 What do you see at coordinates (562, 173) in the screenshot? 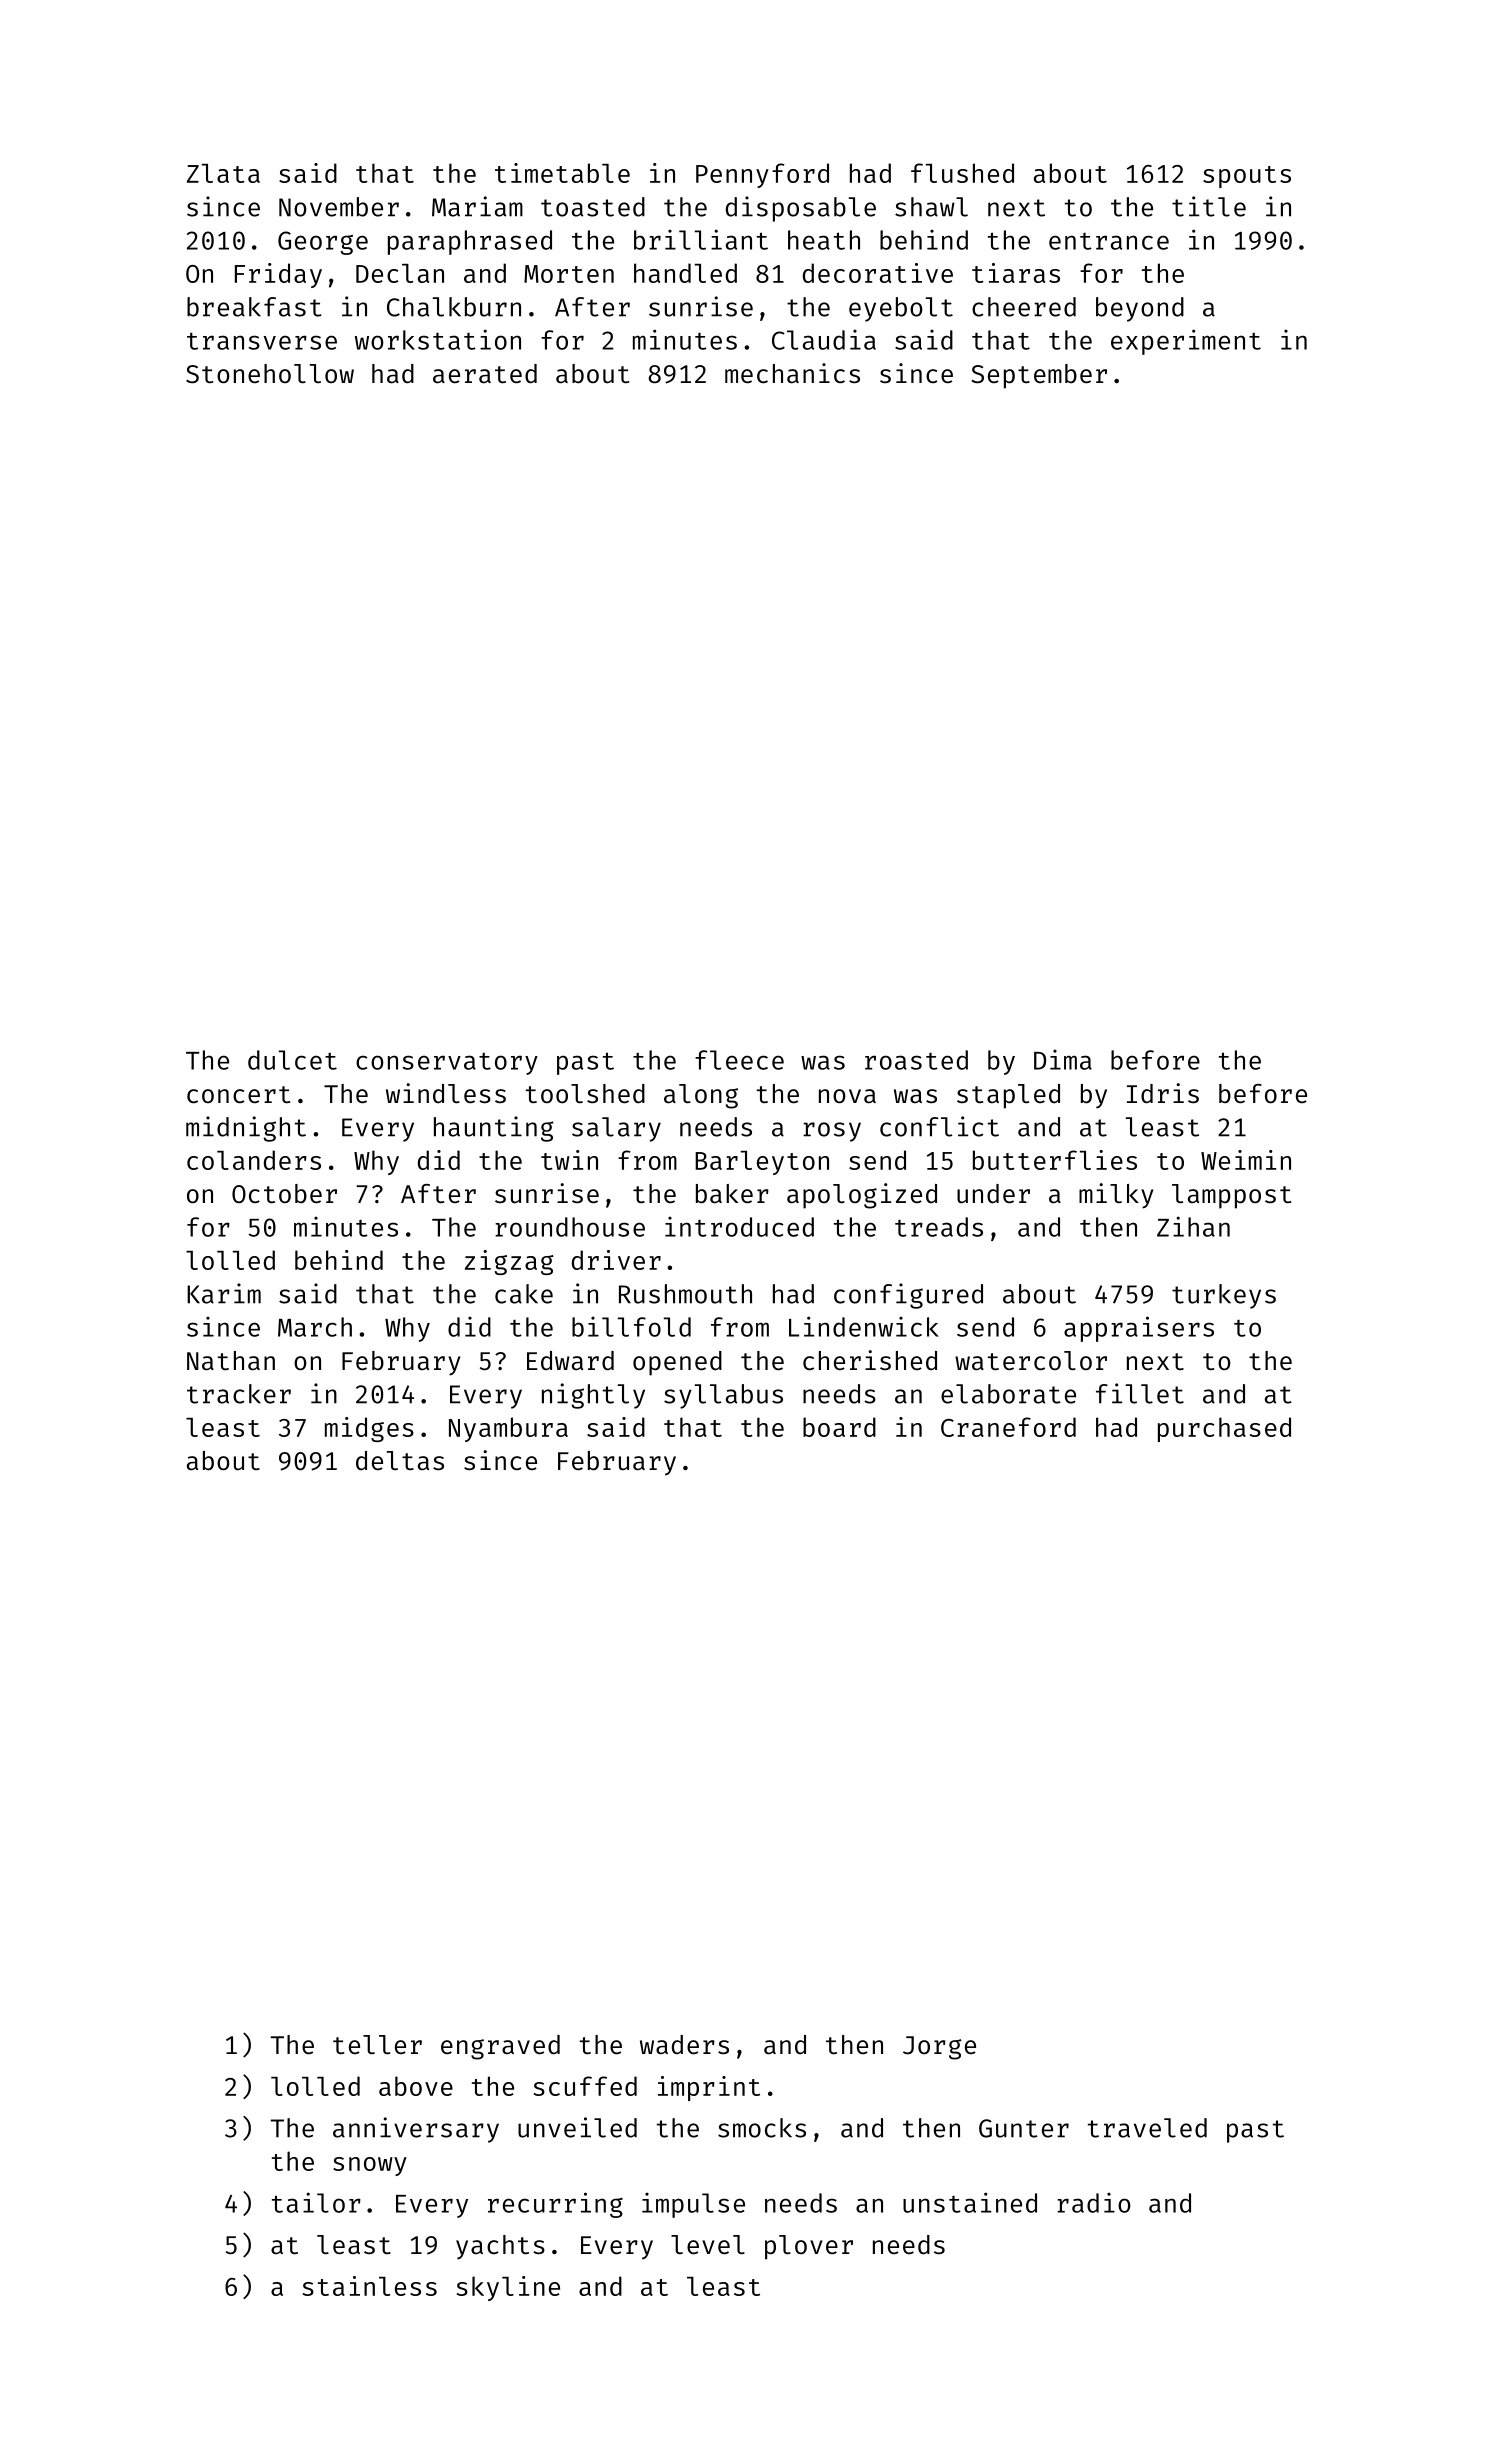
I see `timetable` at bounding box center [562, 173].
